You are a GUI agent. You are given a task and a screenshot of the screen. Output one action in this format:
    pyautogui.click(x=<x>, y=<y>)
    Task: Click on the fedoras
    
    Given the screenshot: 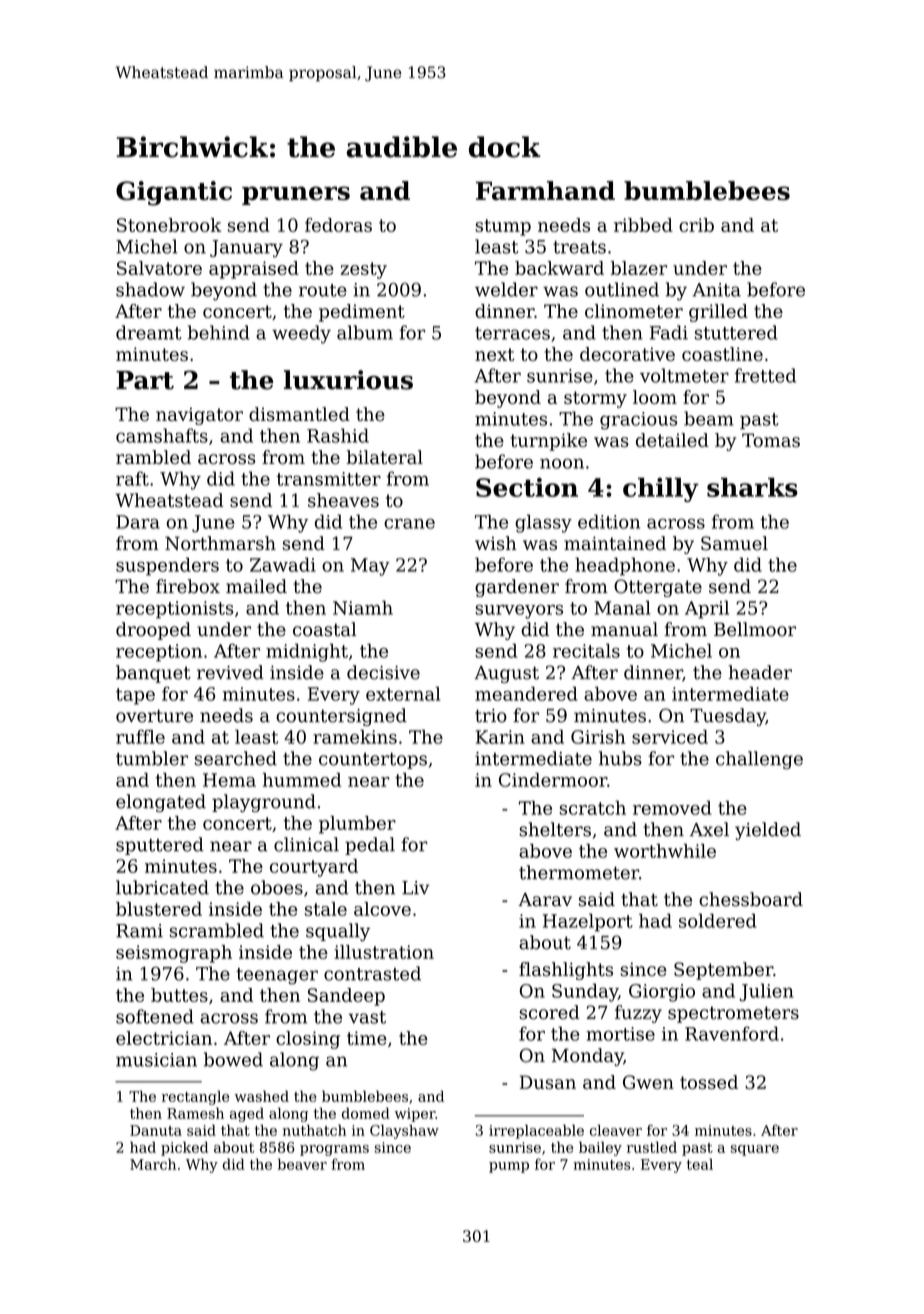 What is the action you would take?
    pyautogui.click(x=338, y=225)
